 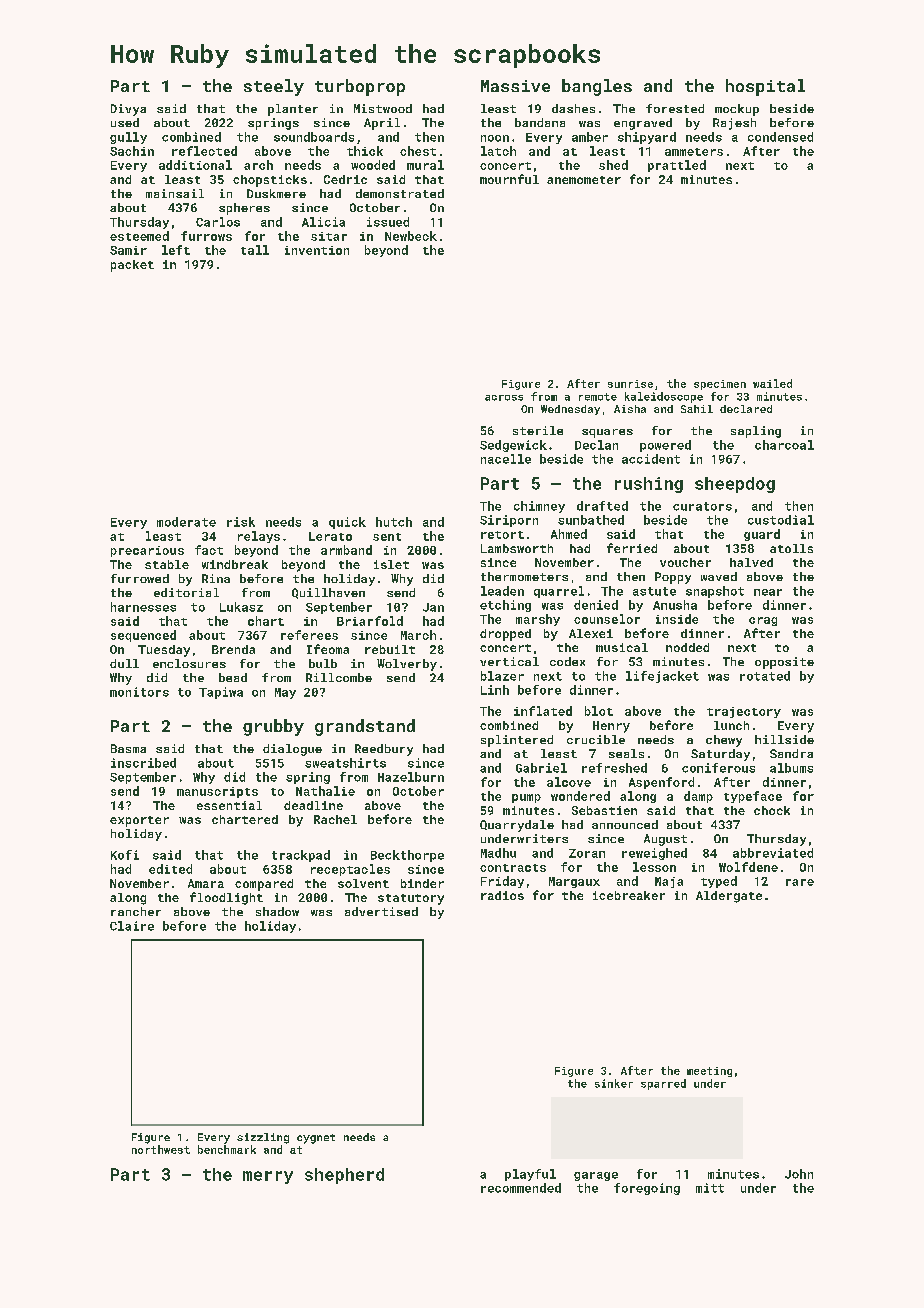 I want to click on mitt, so click(x=710, y=1188).
